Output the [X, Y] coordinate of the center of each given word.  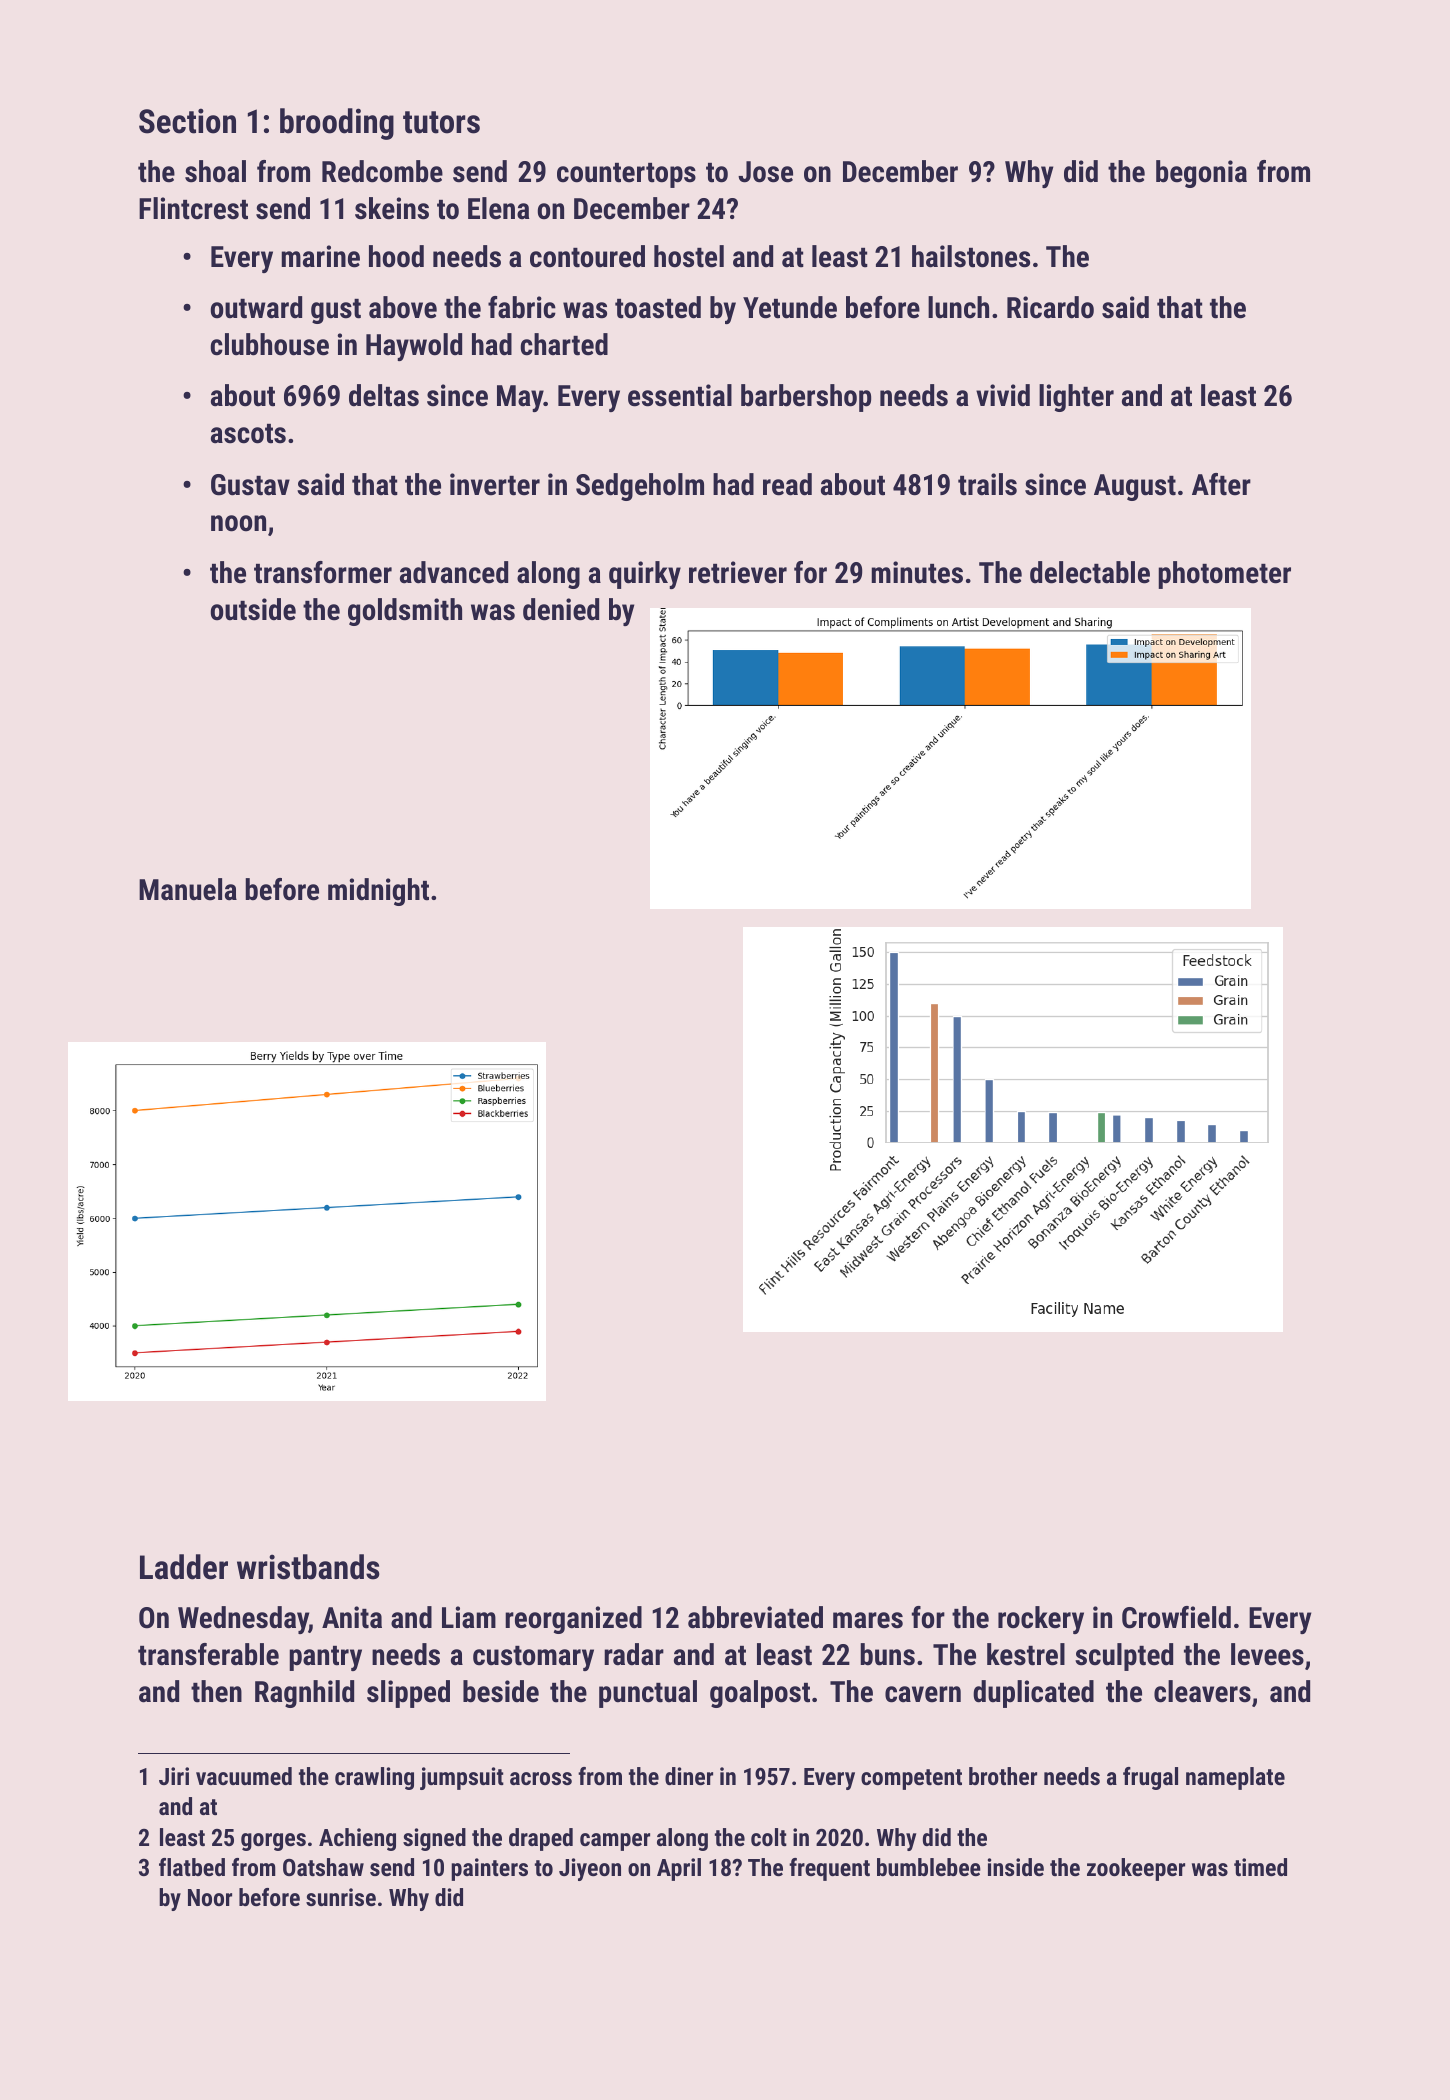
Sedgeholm [640, 487]
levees [1267, 1654]
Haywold [414, 347]
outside [253, 609]
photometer [1224, 575]
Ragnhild [304, 1694]
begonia [1201, 174]
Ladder [184, 1567]
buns [887, 1654]
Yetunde [790, 307]
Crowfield [1176, 1617]
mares [868, 1620]
